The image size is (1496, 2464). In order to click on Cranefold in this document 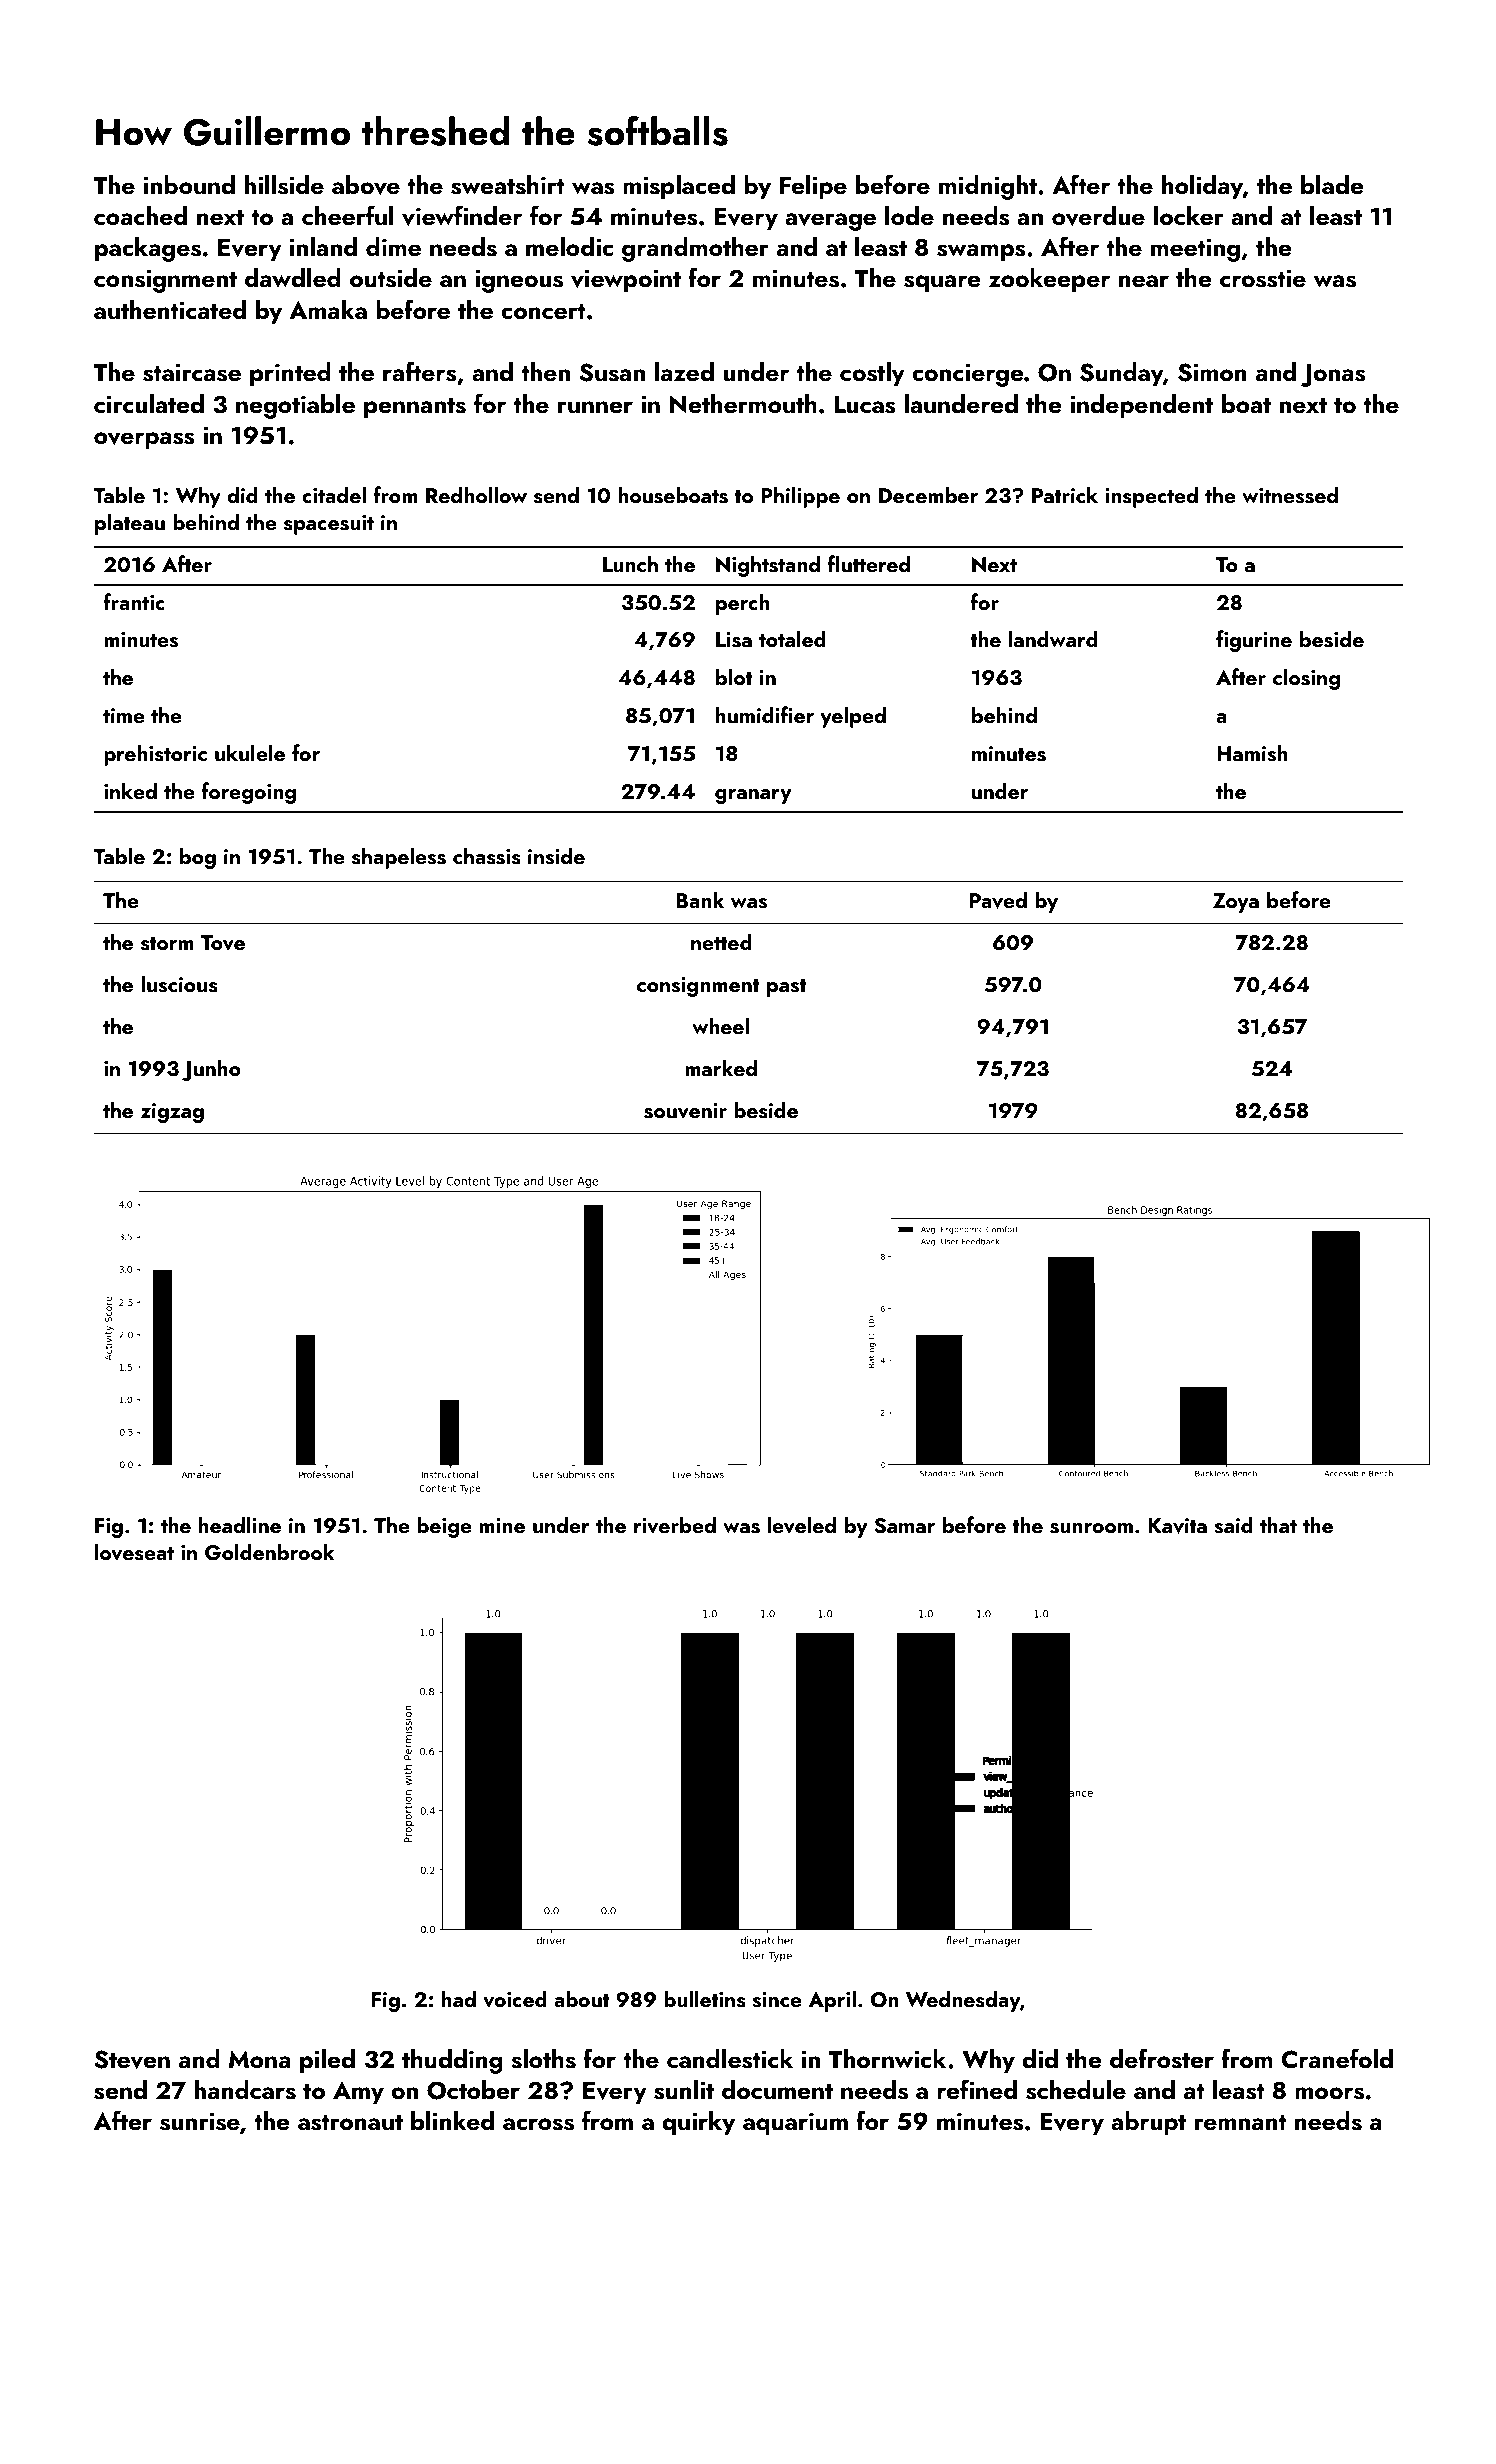, I will do `click(1337, 2058)`.
